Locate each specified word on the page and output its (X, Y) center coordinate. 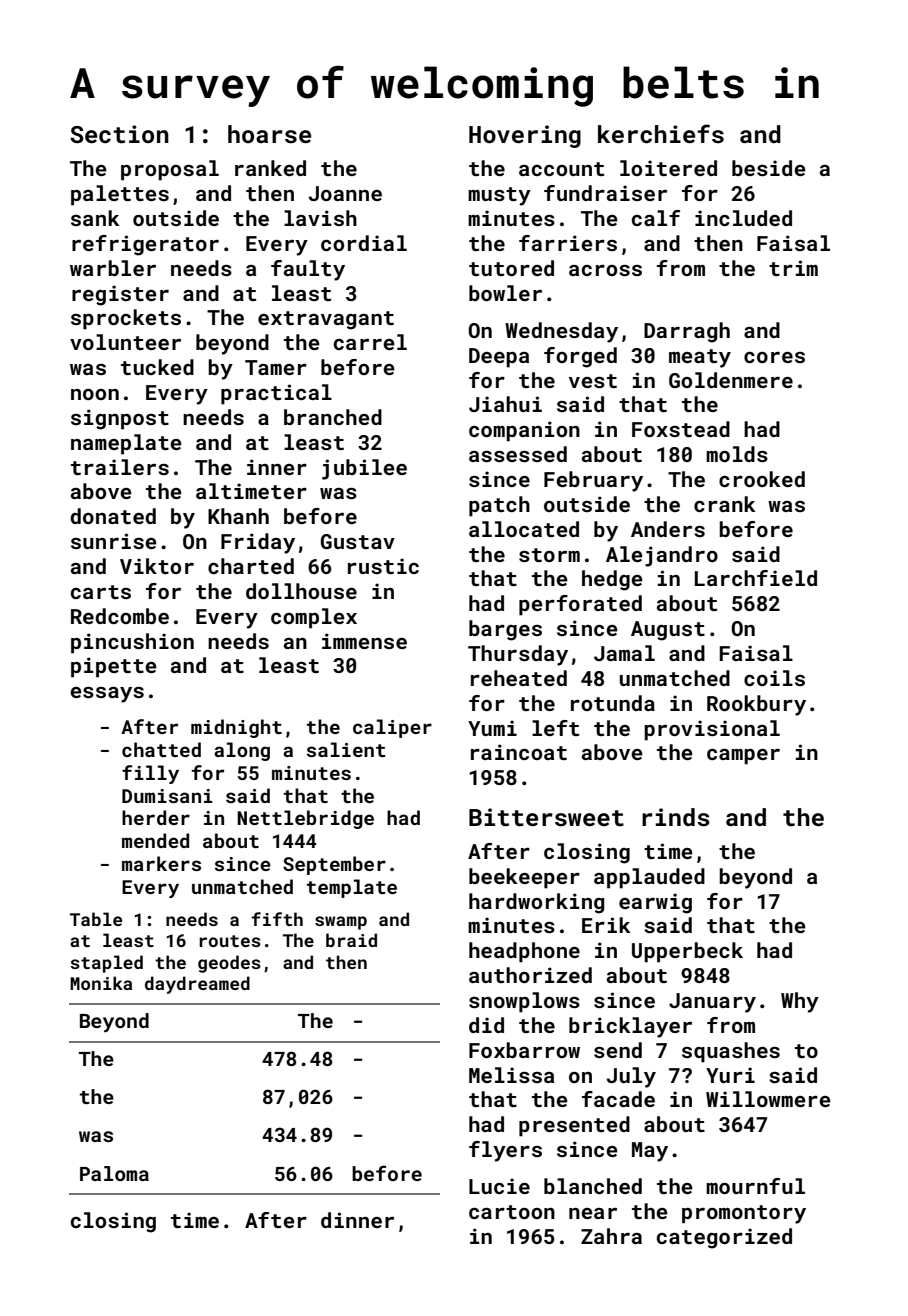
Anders (668, 529)
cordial (364, 243)
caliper (392, 728)
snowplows (524, 1002)
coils (774, 678)
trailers (120, 467)
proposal (170, 170)
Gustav (358, 541)
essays (107, 695)
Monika (101, 983)
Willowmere (768, 1099)
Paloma (114, 1173)
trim (793, 268)
